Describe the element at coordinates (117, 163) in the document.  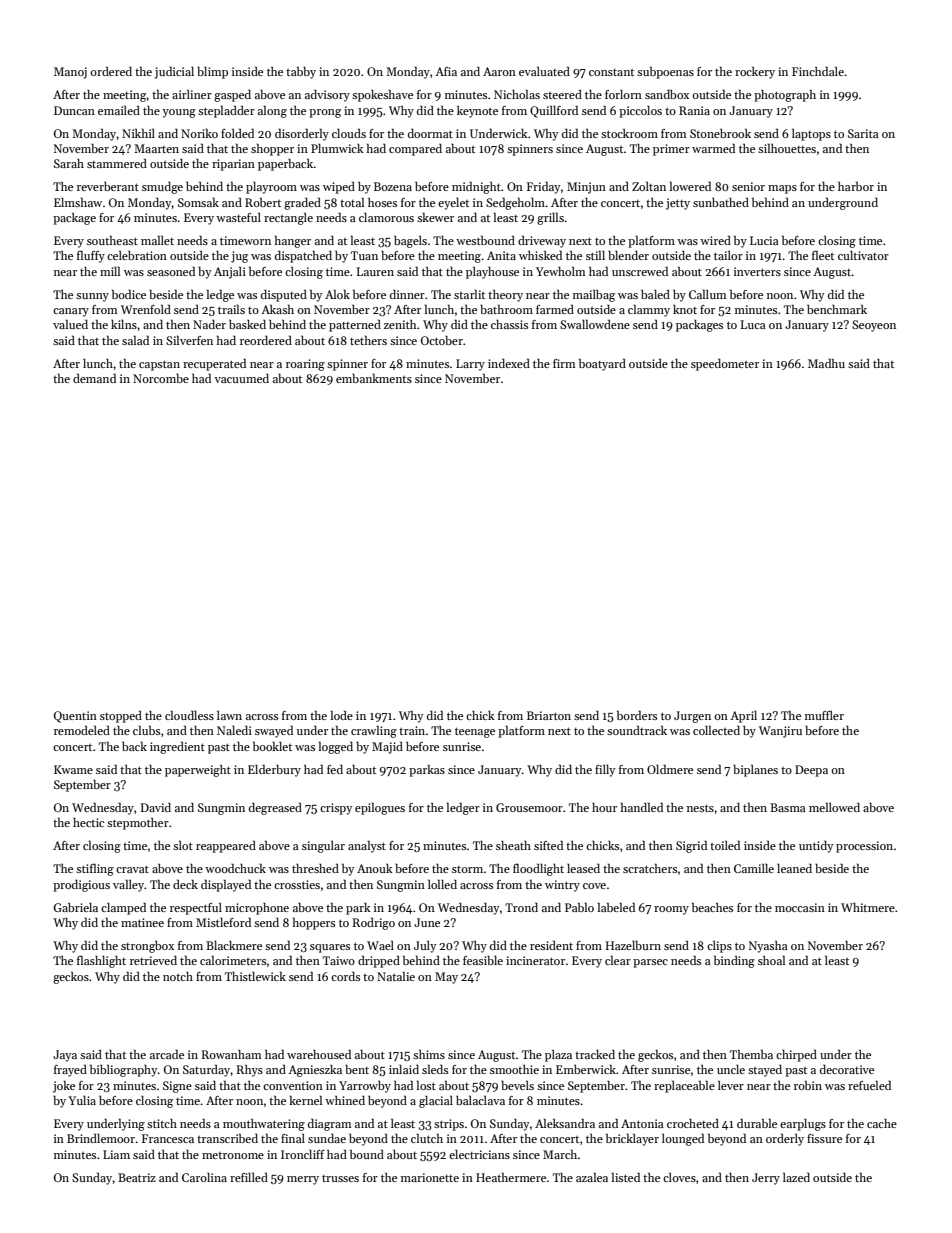
I see `stammered` at that location.
